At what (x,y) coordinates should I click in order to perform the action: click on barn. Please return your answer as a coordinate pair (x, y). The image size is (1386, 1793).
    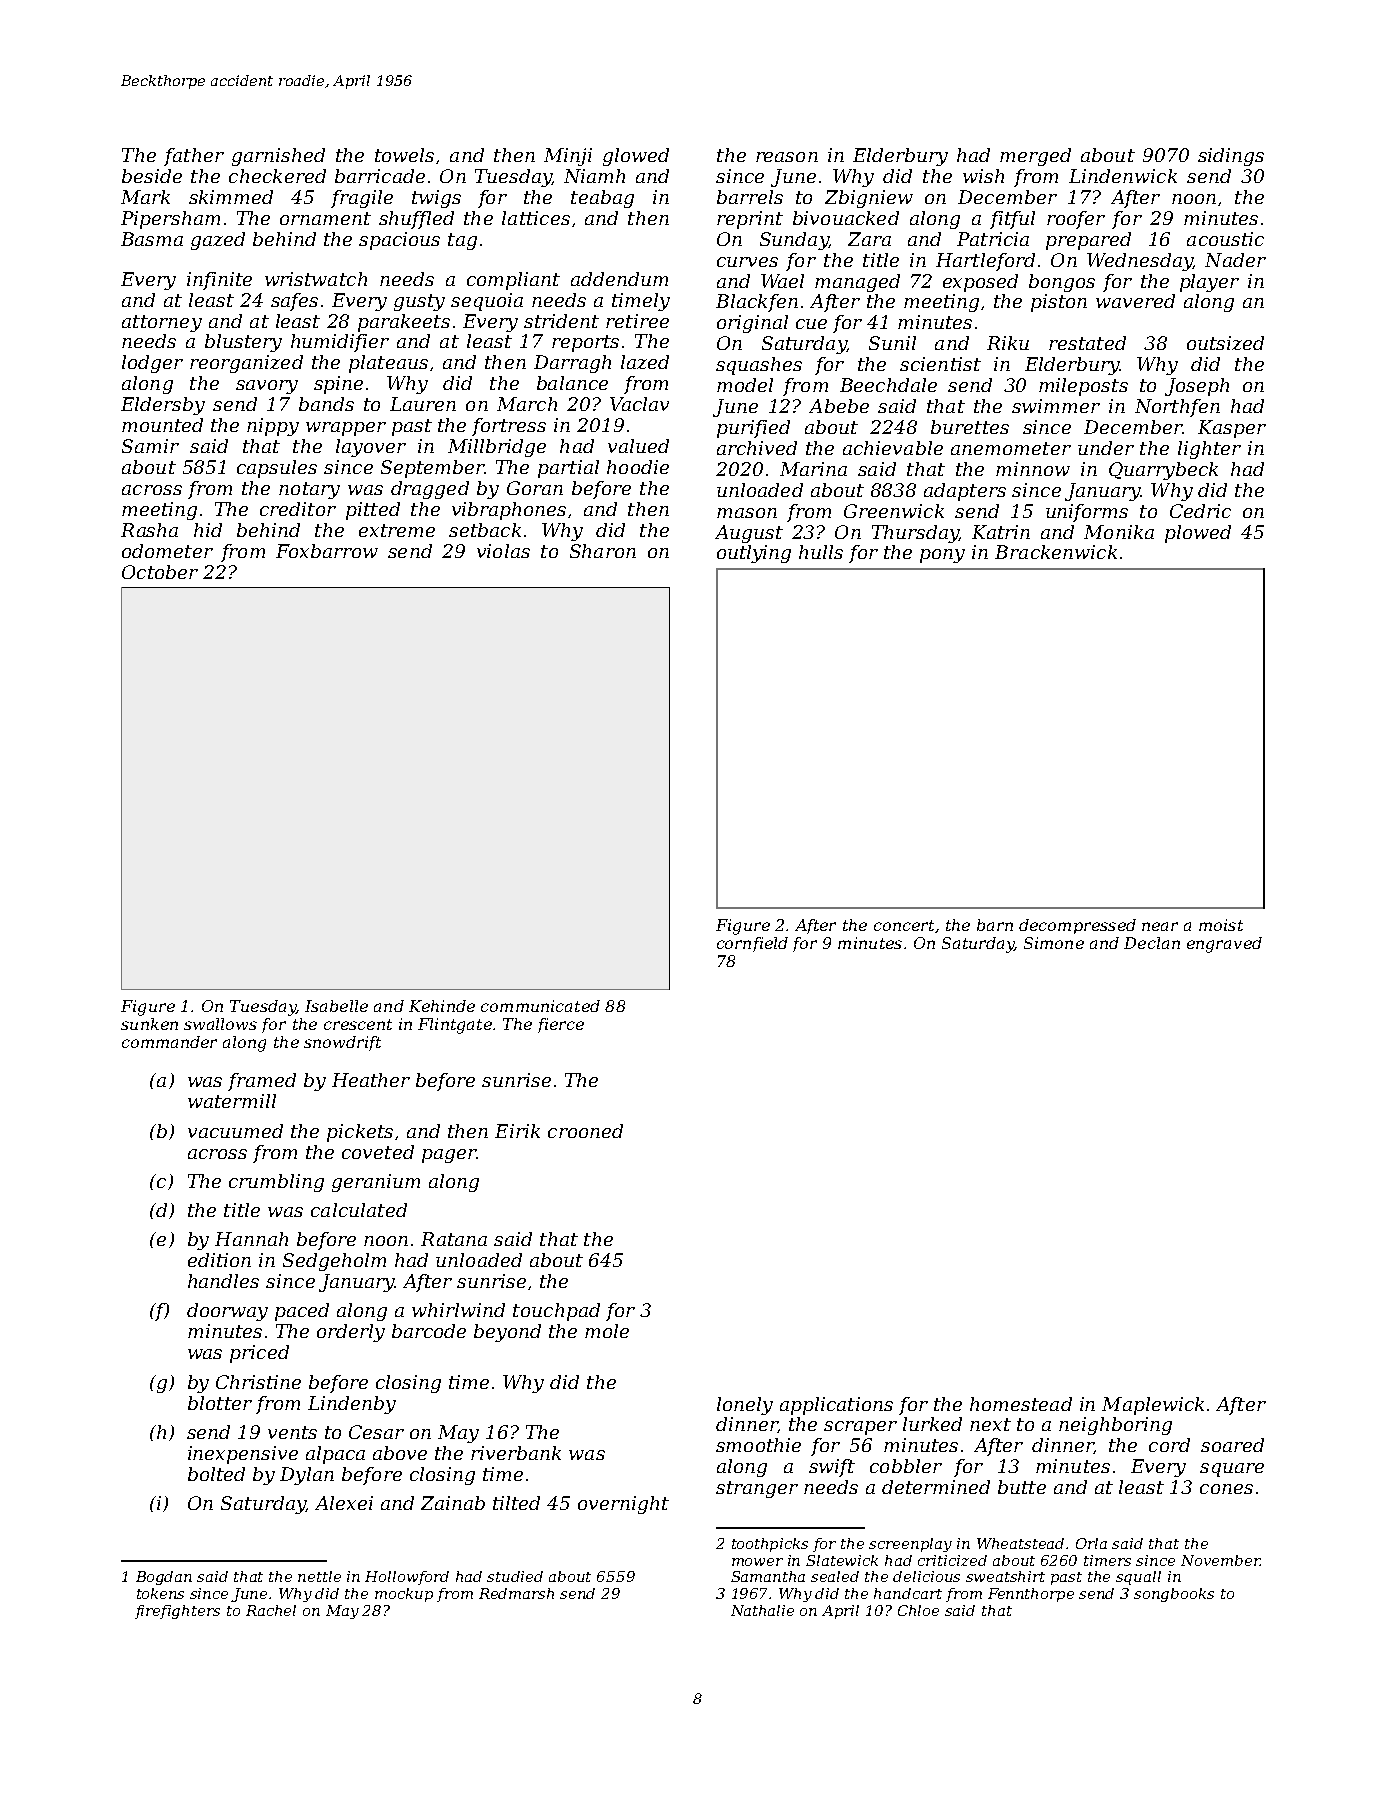
    Looking at the image, I should click on (995, 925).
